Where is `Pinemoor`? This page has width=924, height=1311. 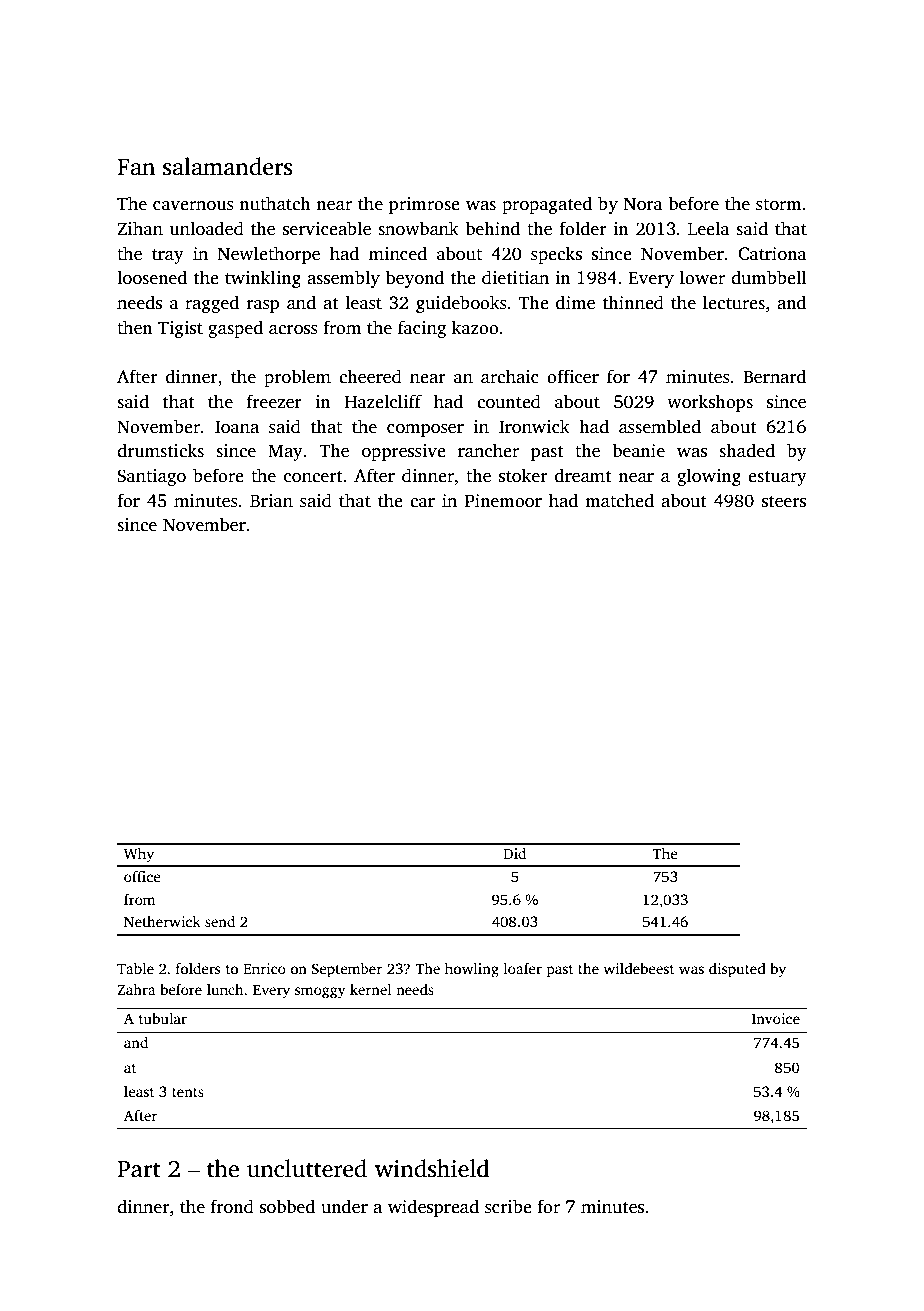
Pinemoor is located at coordinates (503, 501).
